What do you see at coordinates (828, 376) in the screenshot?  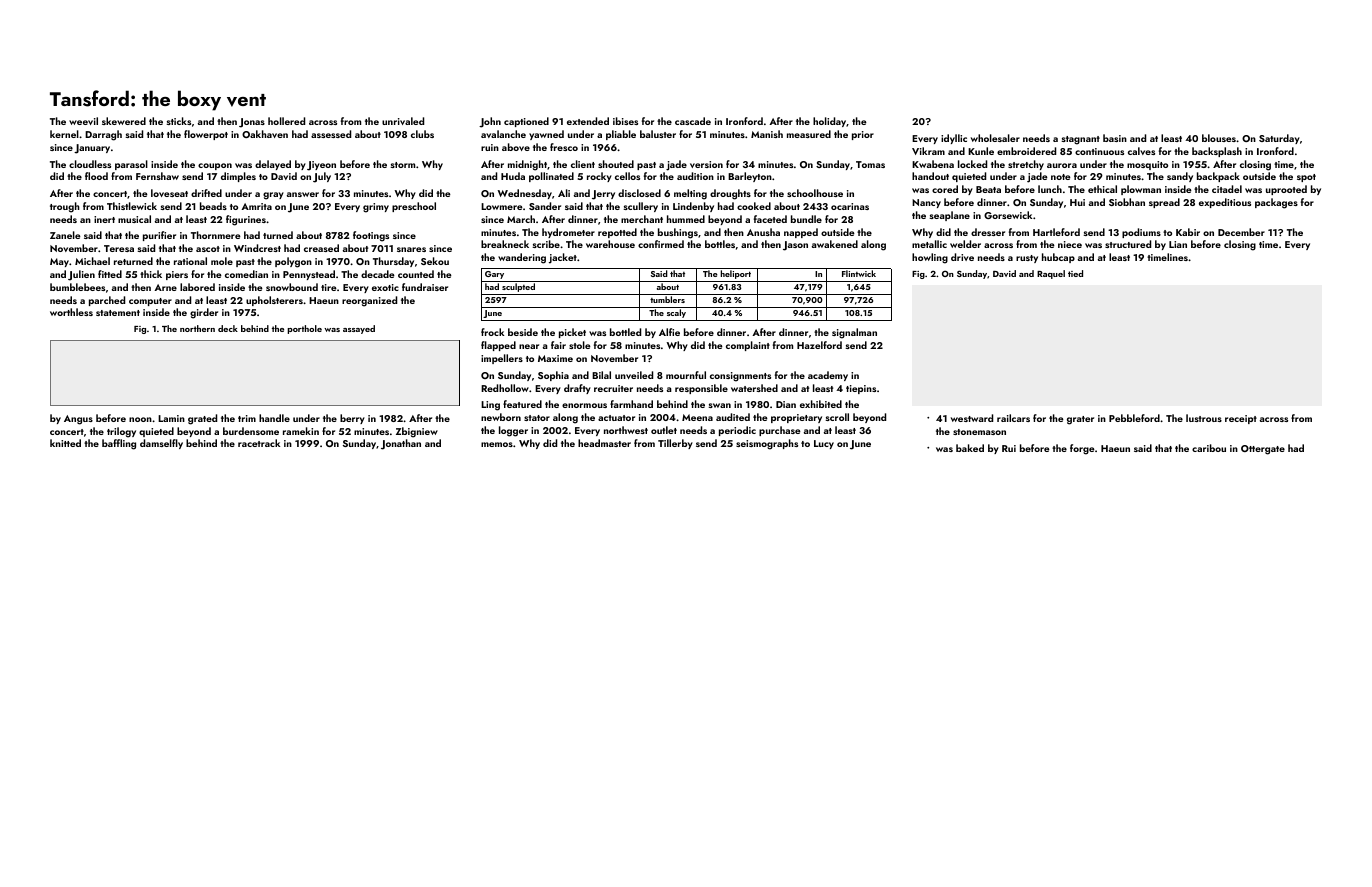 I see `academy` at bounding box center [828, 376].
